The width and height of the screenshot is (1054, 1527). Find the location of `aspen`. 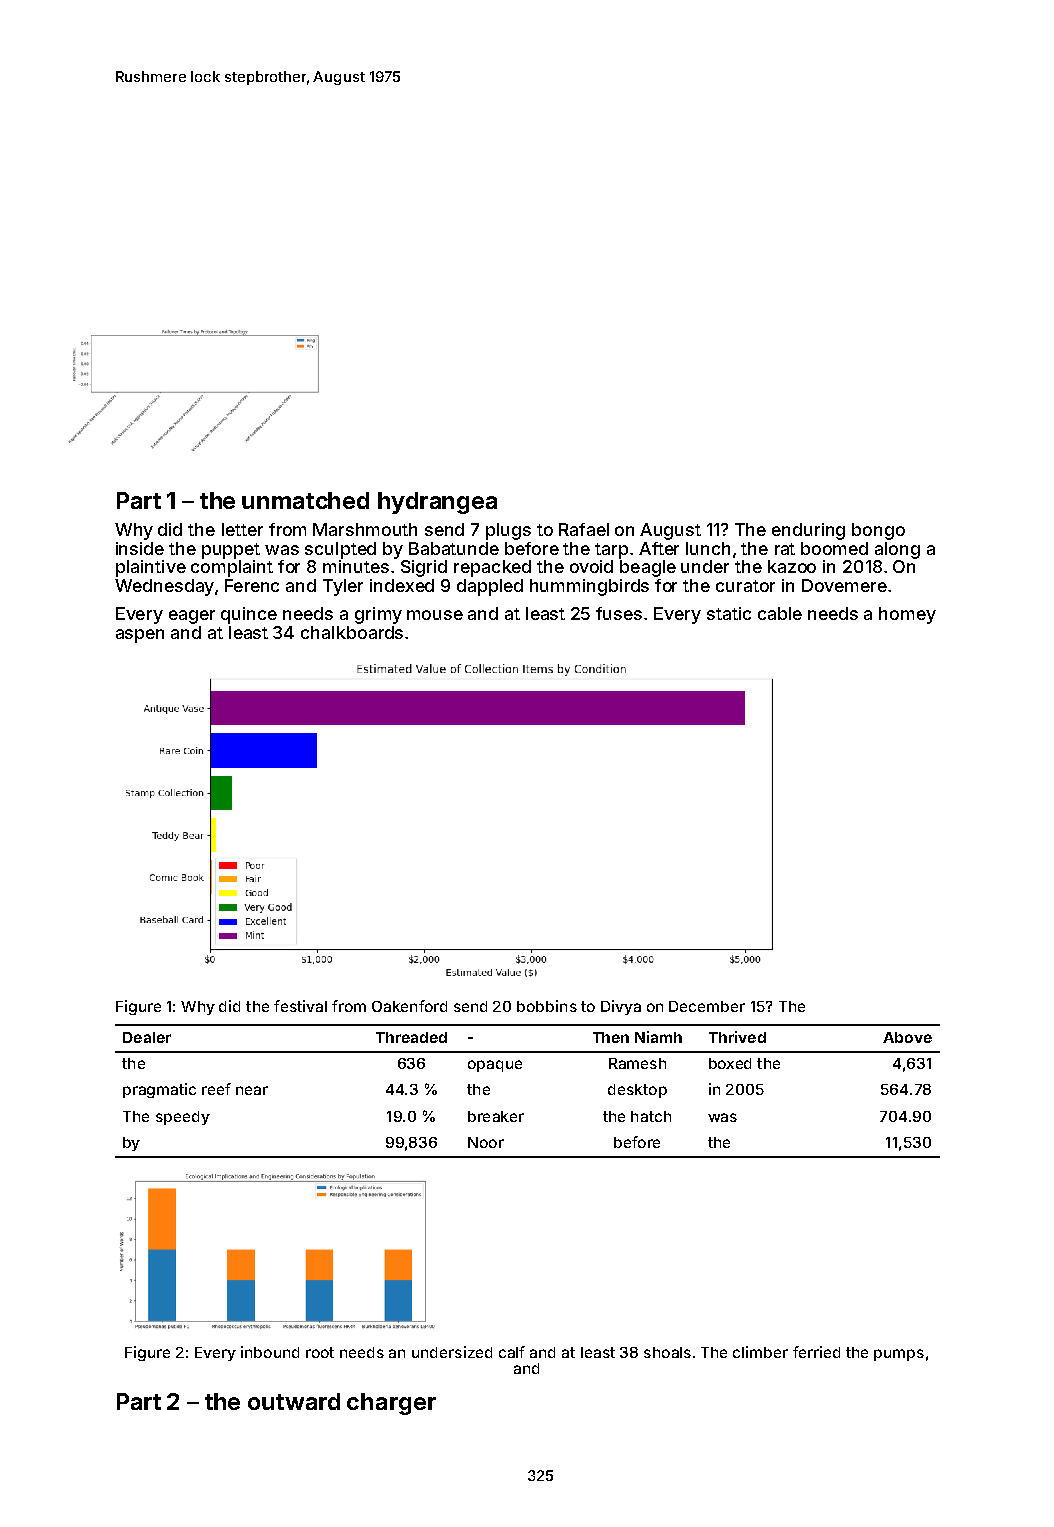

aspen is located at coordinates (140, 636).
